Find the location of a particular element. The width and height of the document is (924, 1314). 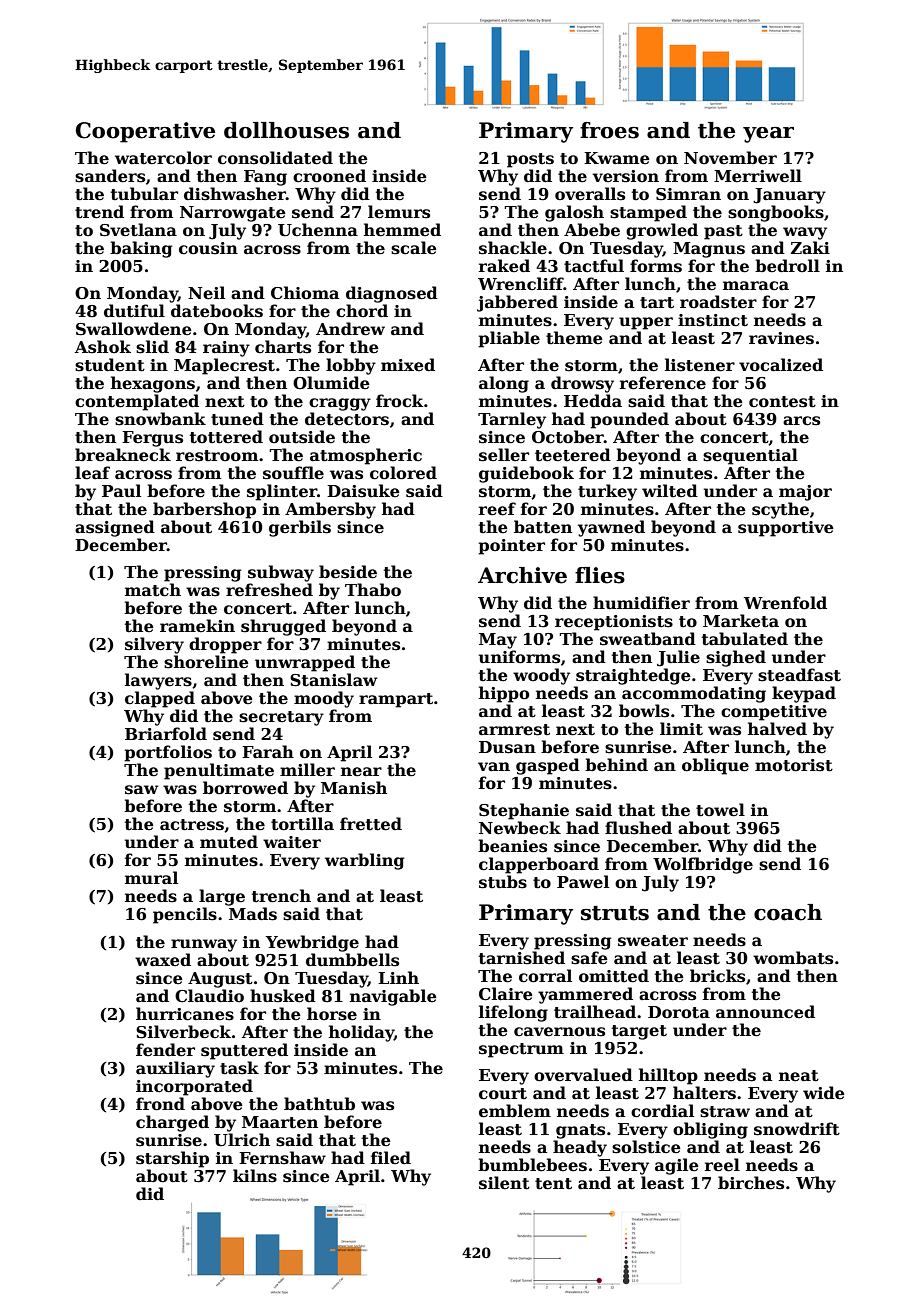

year is located at coordinates (768, 135).
